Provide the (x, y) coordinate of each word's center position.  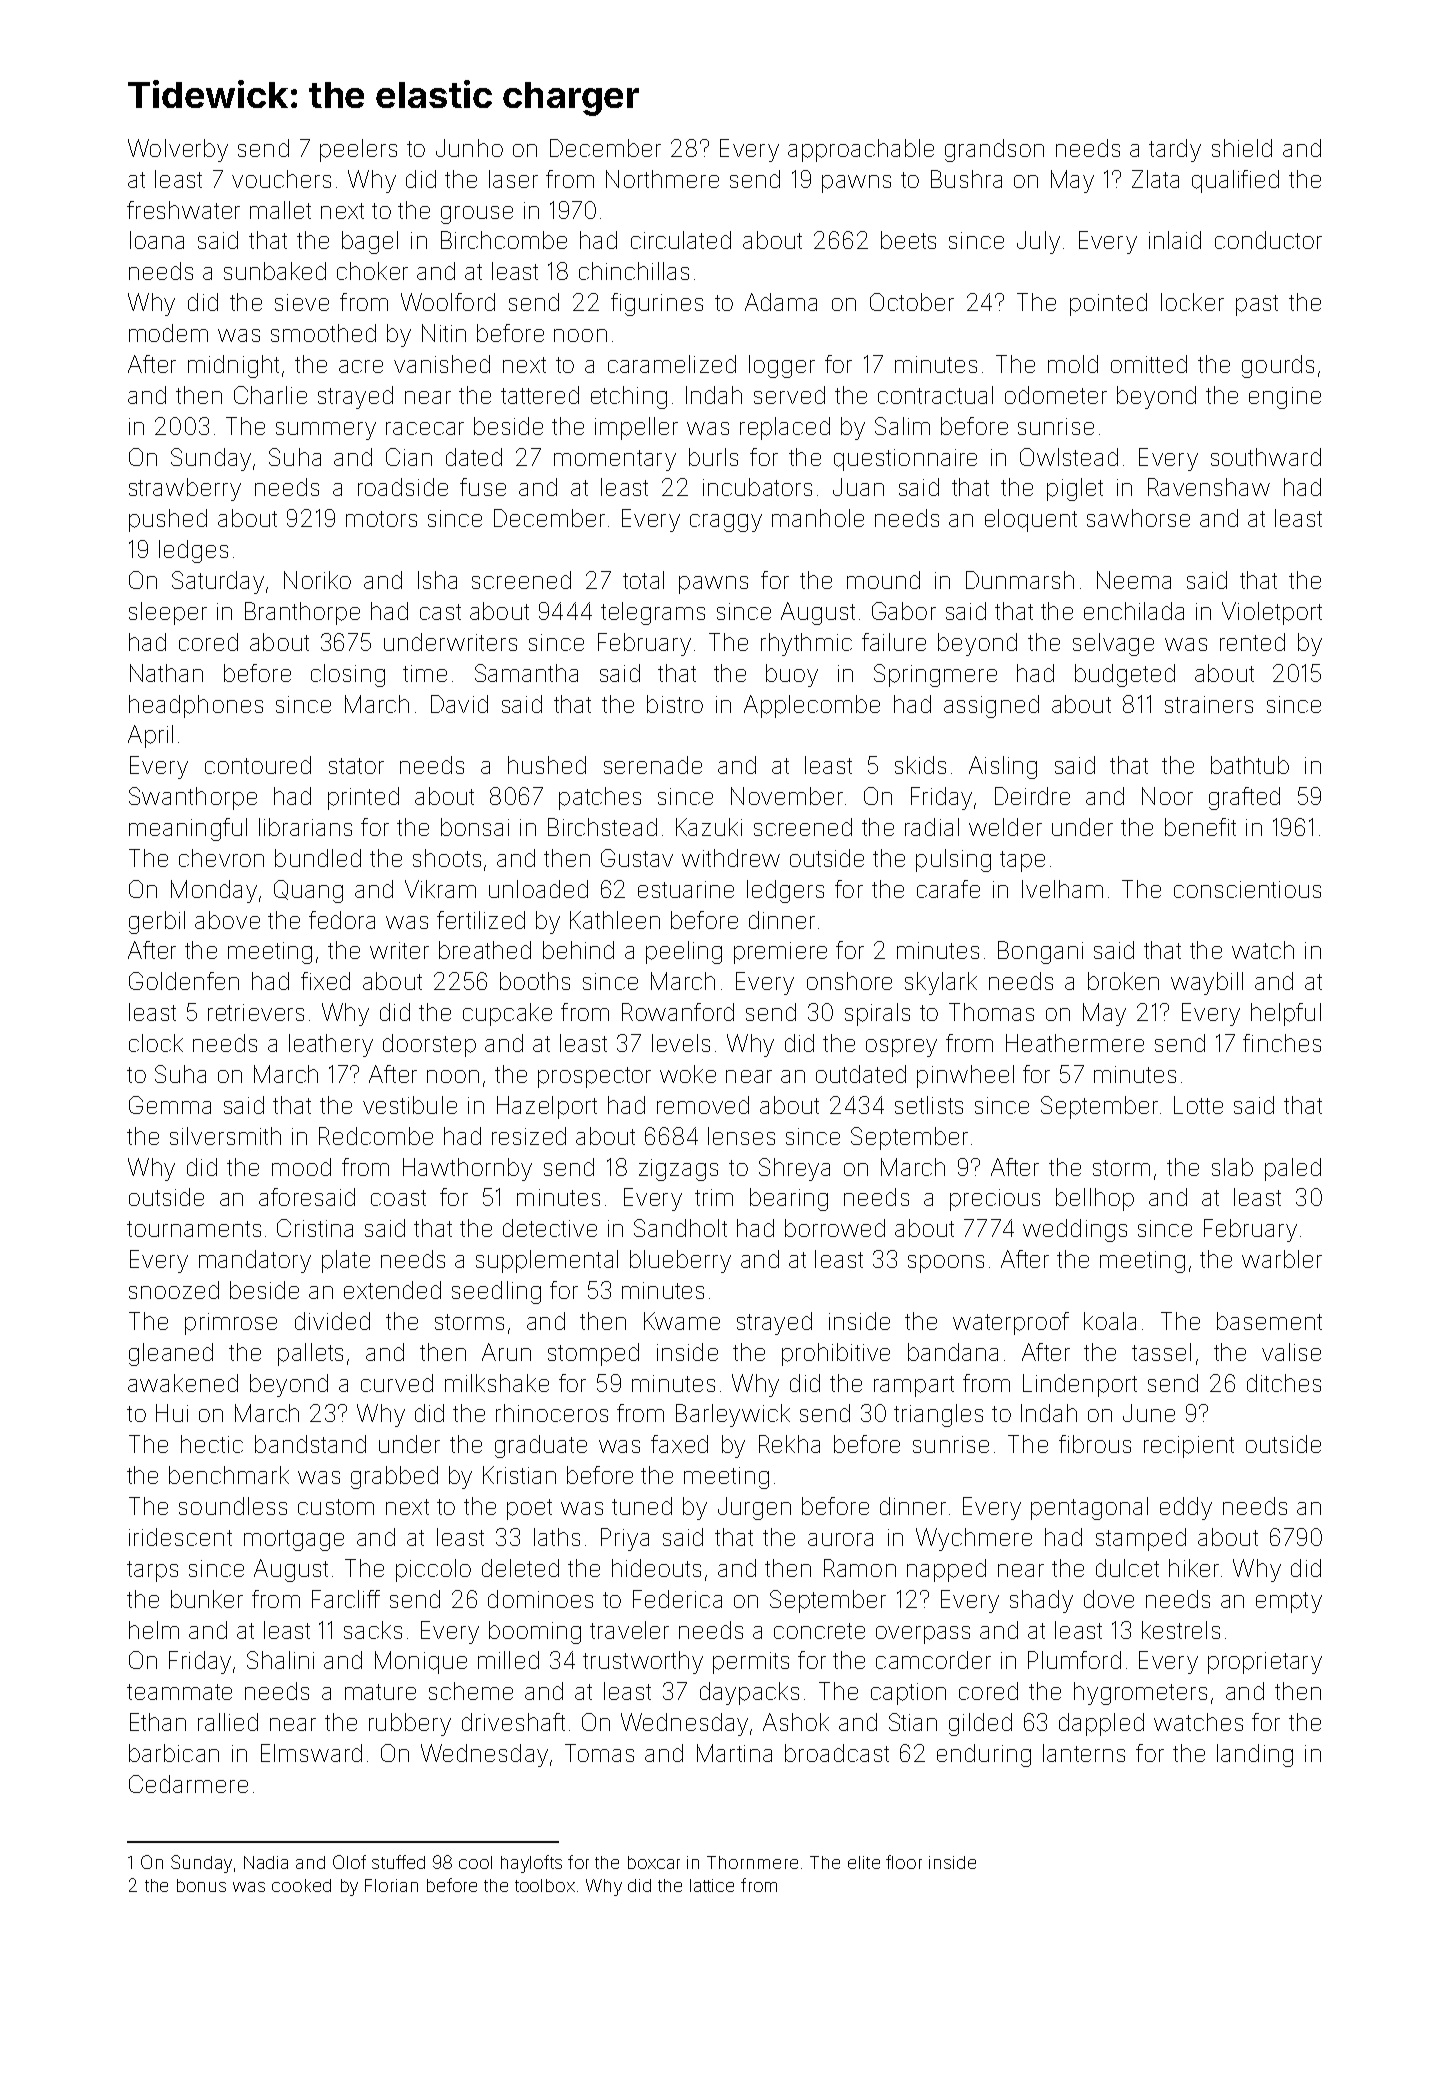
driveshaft (513, 1722)
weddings (1075, 1230)
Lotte (1198, 1105)
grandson (994, 150)
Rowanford (678, 1012)
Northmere (662, 179)
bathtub (1250, 765)
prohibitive (836, 1354)
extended (392, 1290)
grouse (477, 215)
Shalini (280, 1660)
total (643, 580)
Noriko (317, 580)
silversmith (225, 1136)
